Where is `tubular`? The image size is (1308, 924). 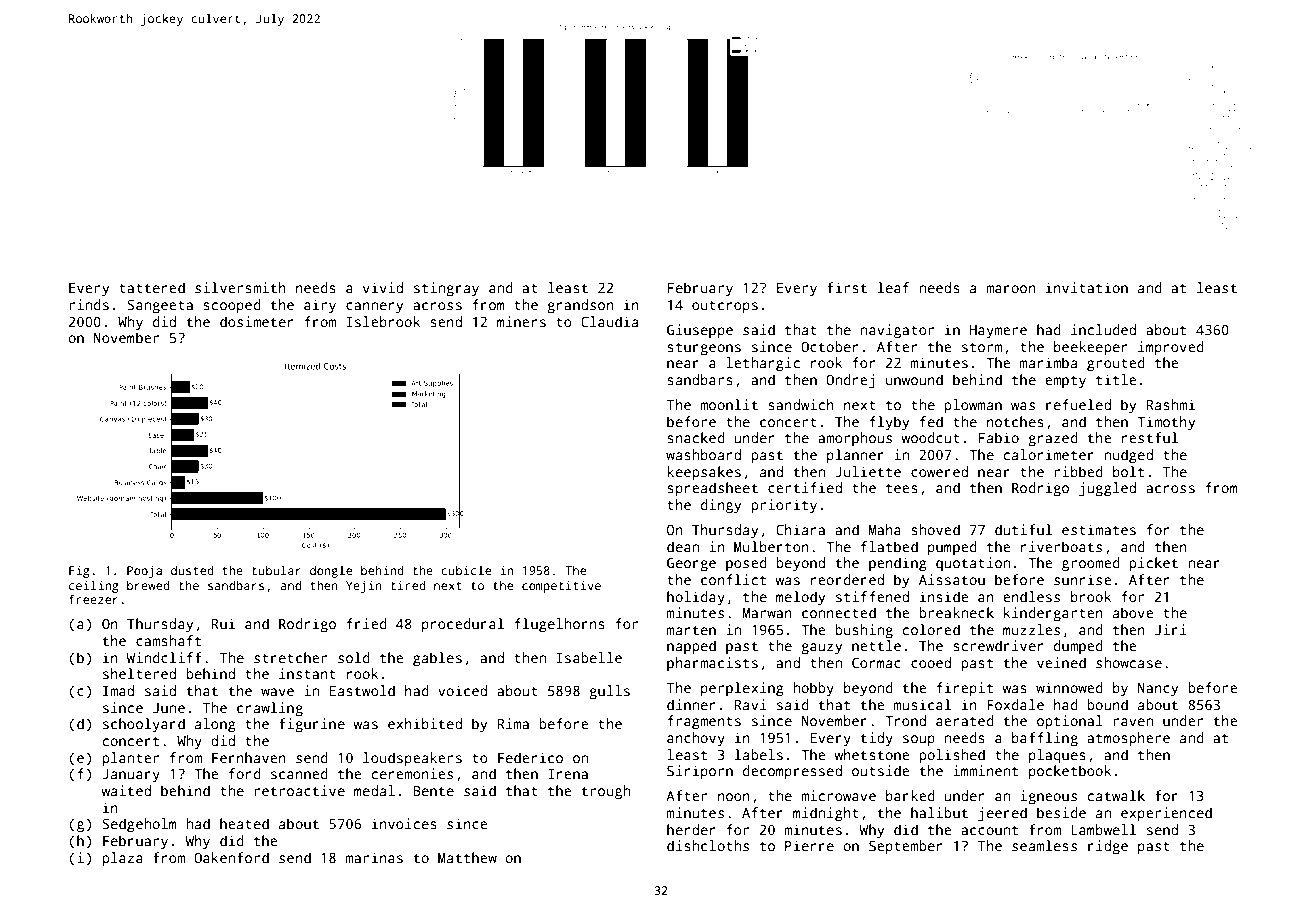 tubular is located at coordinates (276, 570).
